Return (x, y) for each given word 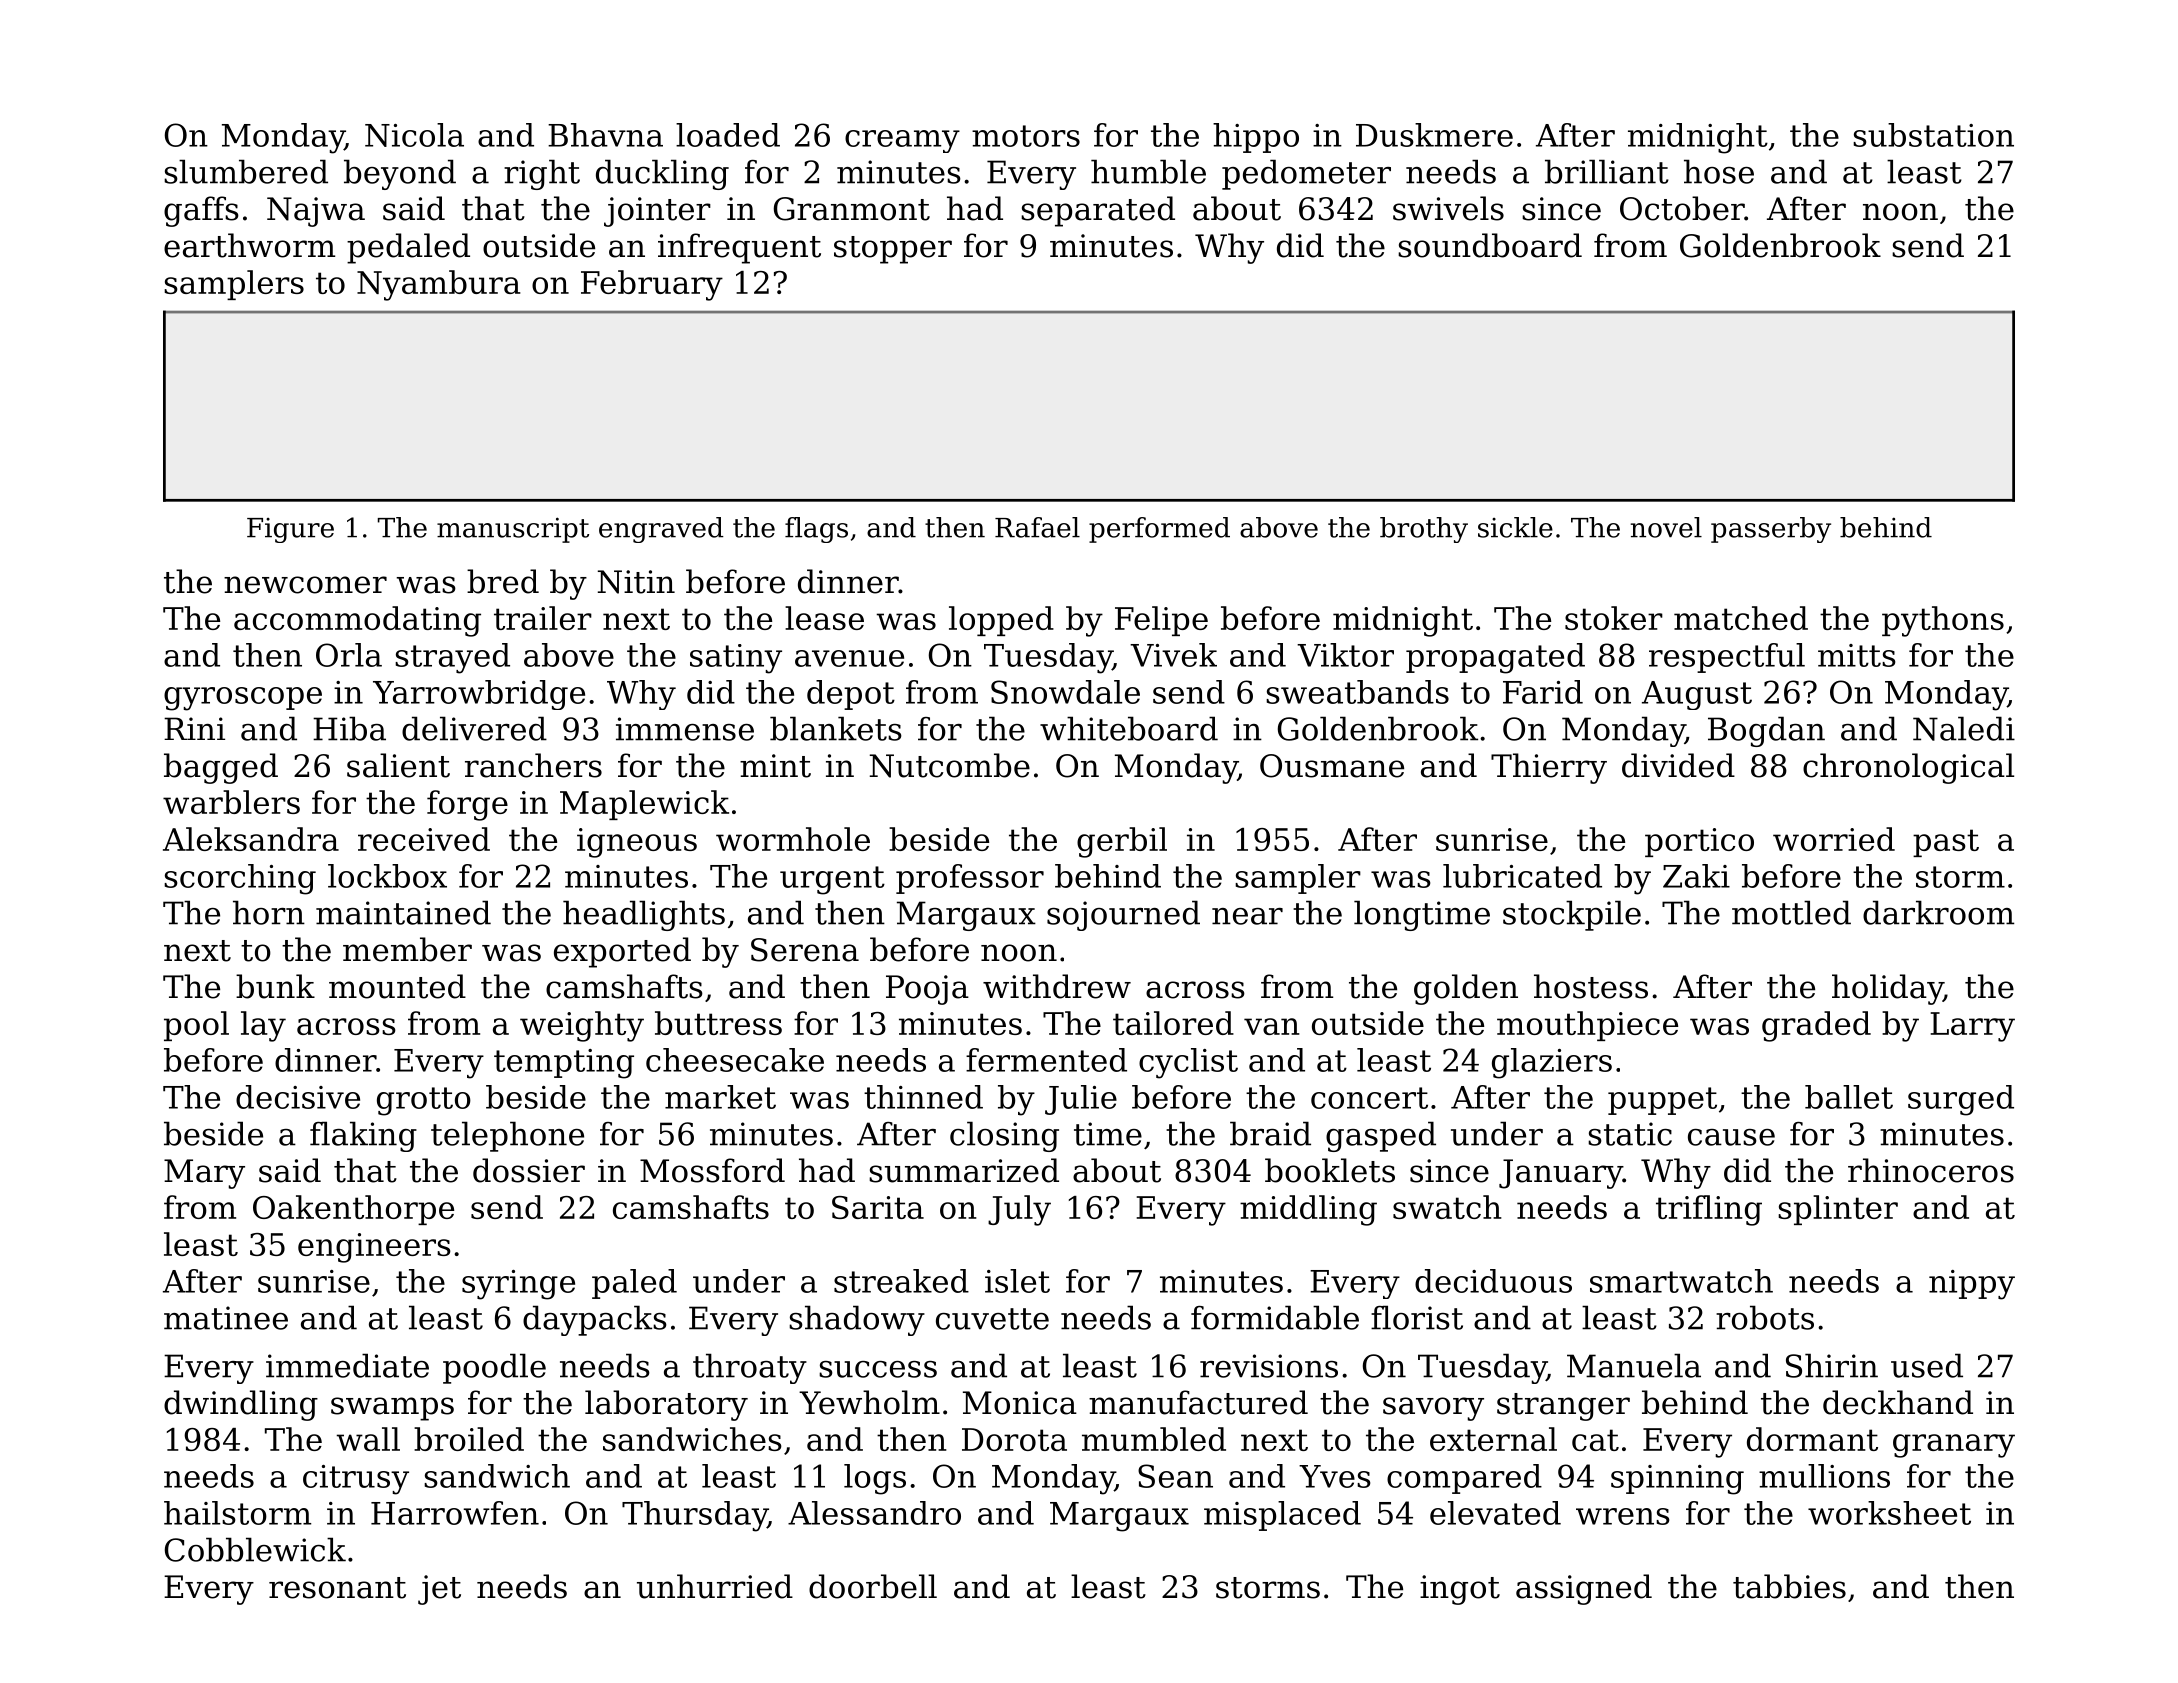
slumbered (246, 171)
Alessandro (874, 1513)
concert (1369, 1098)
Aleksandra (251, 839)
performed (1159, 530)
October (1682, 208)
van (1272, 1026)
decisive (298, 1097)
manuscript (513, 530)
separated (1098, 211)
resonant (337, 1588)
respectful (1727, 658)
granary (1954, 1446)
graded (1816, 1026)
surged (1961, 1100)
